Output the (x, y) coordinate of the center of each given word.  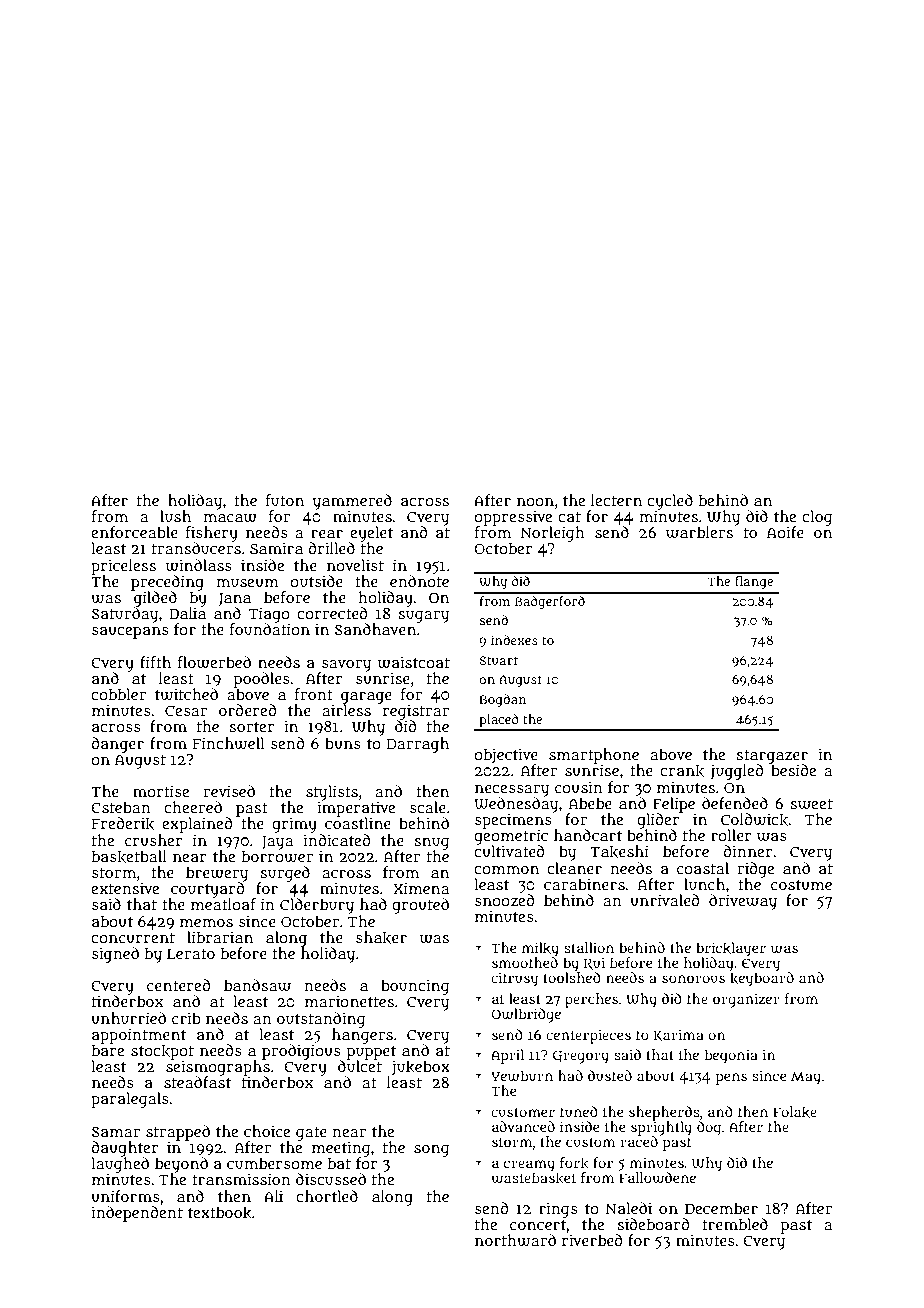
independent (137, 1214)
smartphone (594, 756)
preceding (167, 583)
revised (229, 791)
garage (366, 698)
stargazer (772, 757)
